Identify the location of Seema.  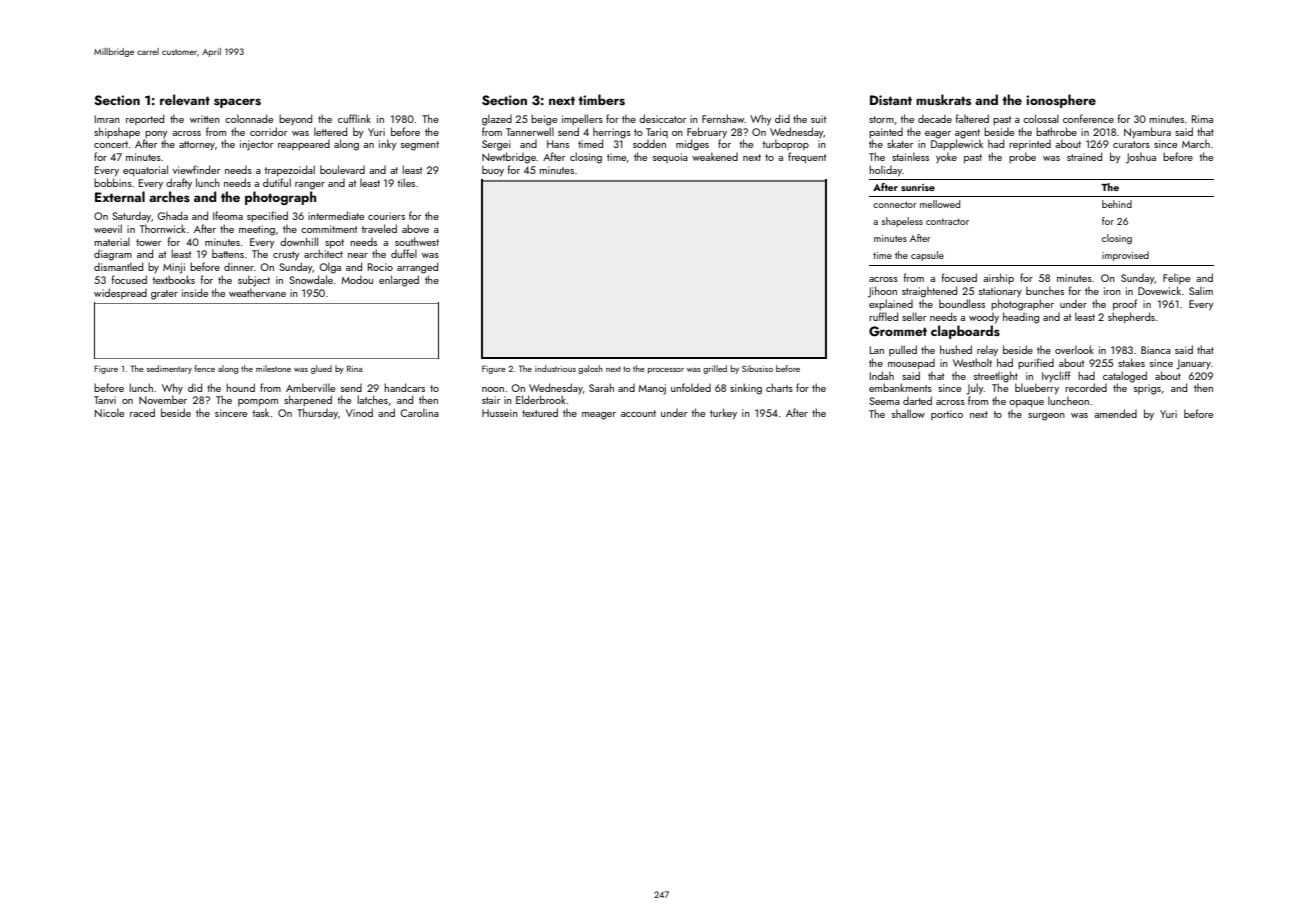
(884, 401).
